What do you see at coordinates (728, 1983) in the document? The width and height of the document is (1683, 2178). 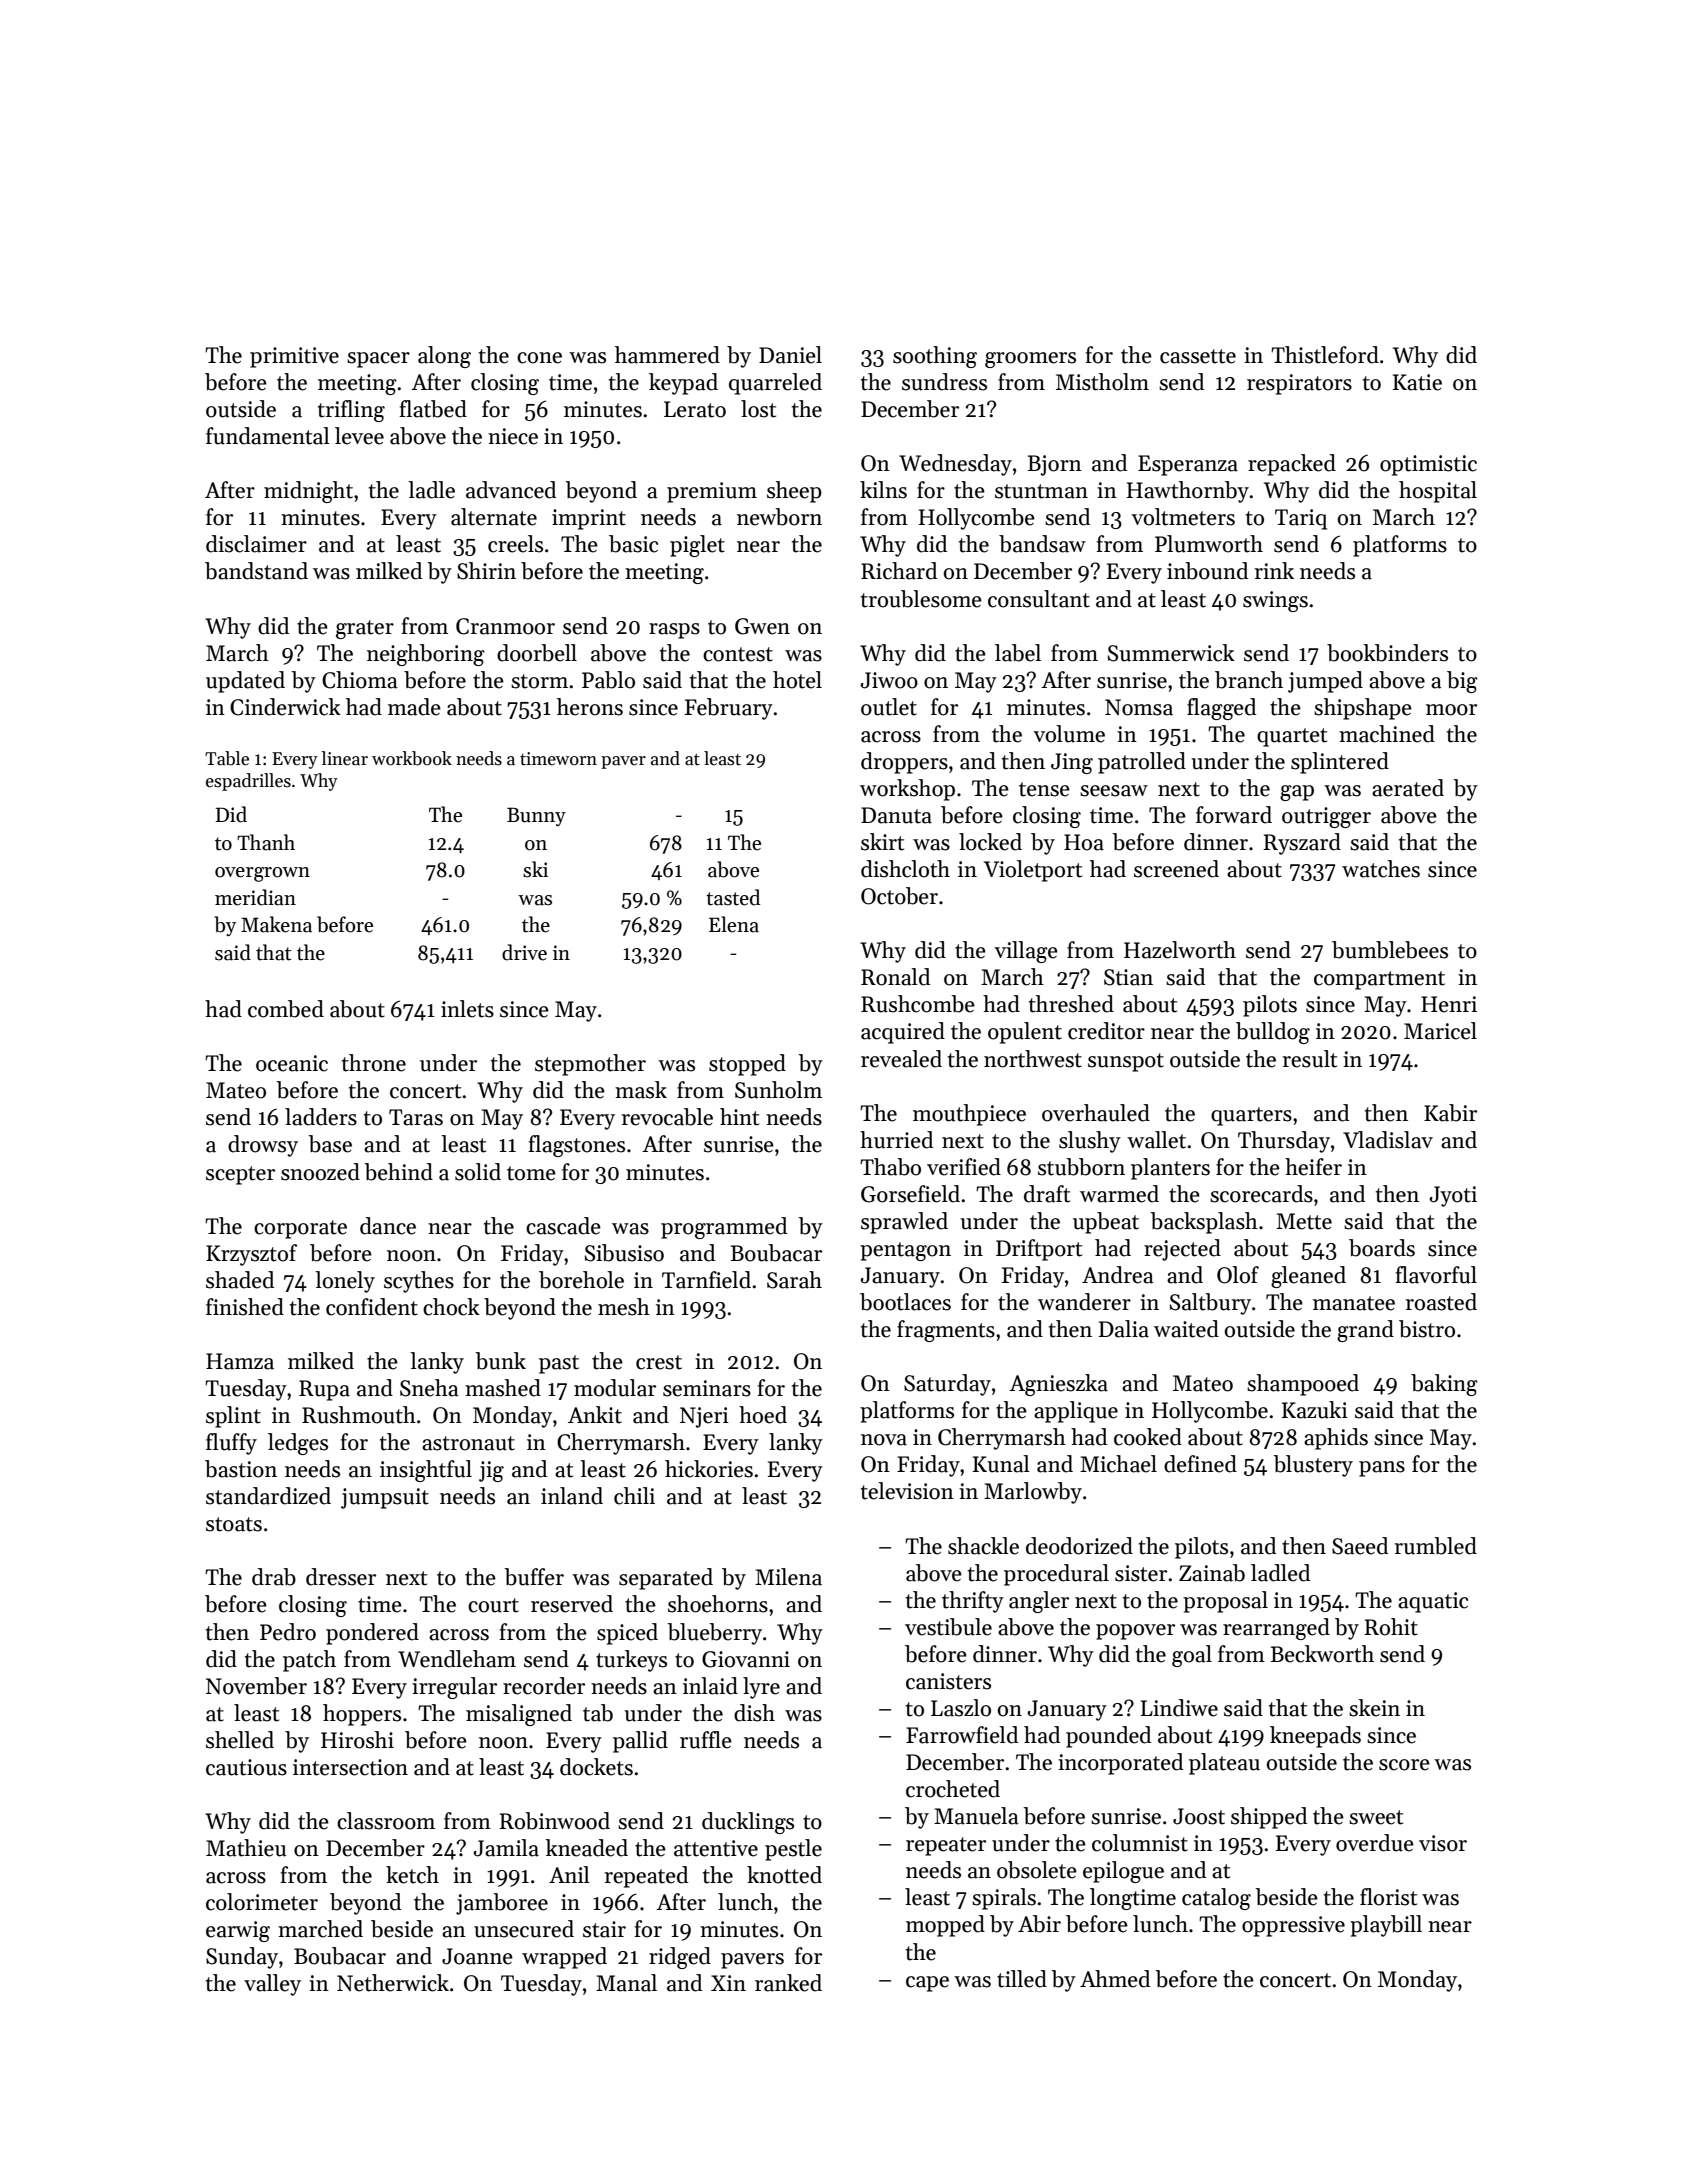 I see `Xin` at bounding box center [728, 1983].
